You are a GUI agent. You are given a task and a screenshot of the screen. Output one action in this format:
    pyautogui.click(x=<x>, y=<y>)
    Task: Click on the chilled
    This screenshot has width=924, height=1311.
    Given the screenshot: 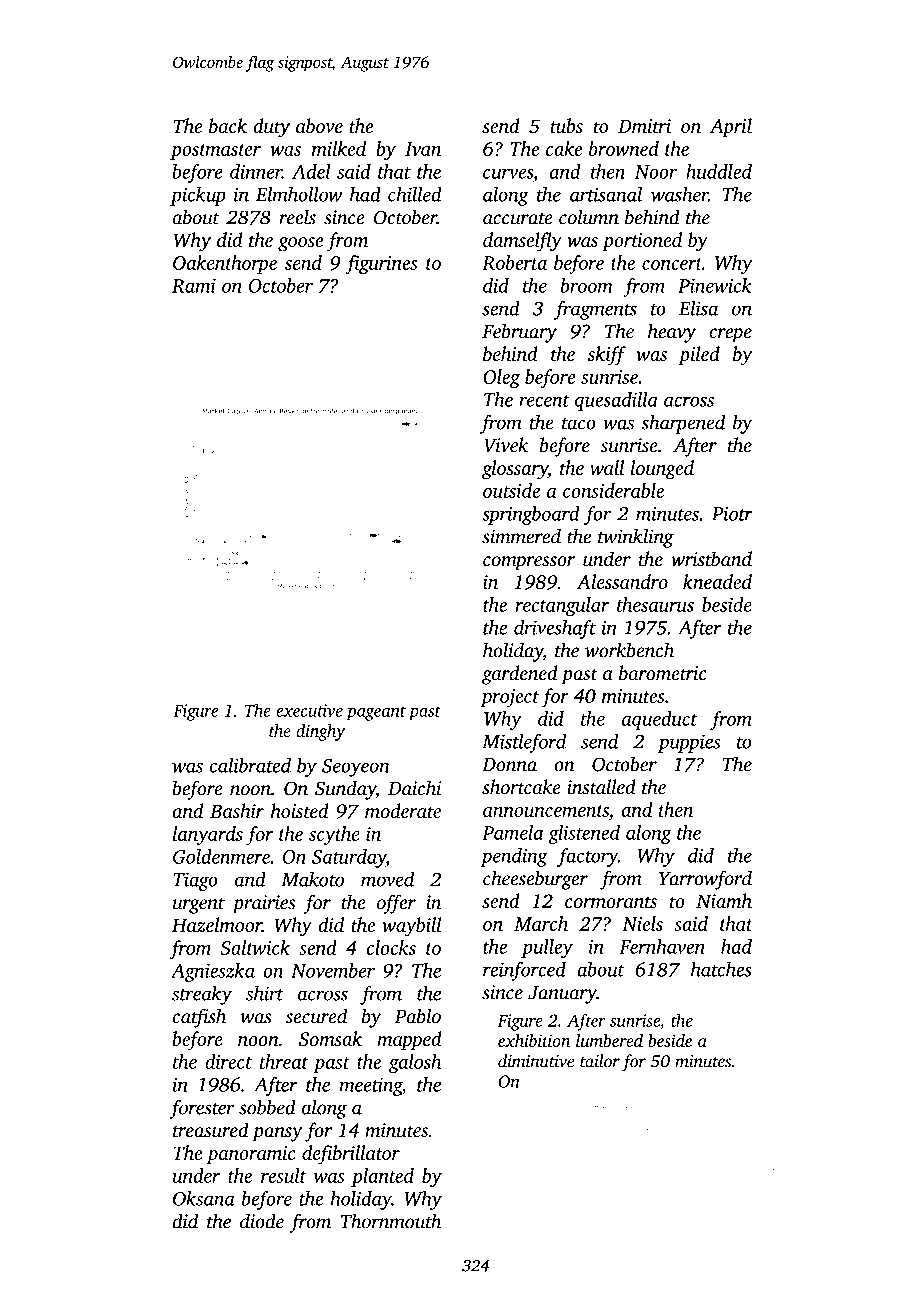 What is the action you would take?
    pyautogui.click(x=415, y=194)
